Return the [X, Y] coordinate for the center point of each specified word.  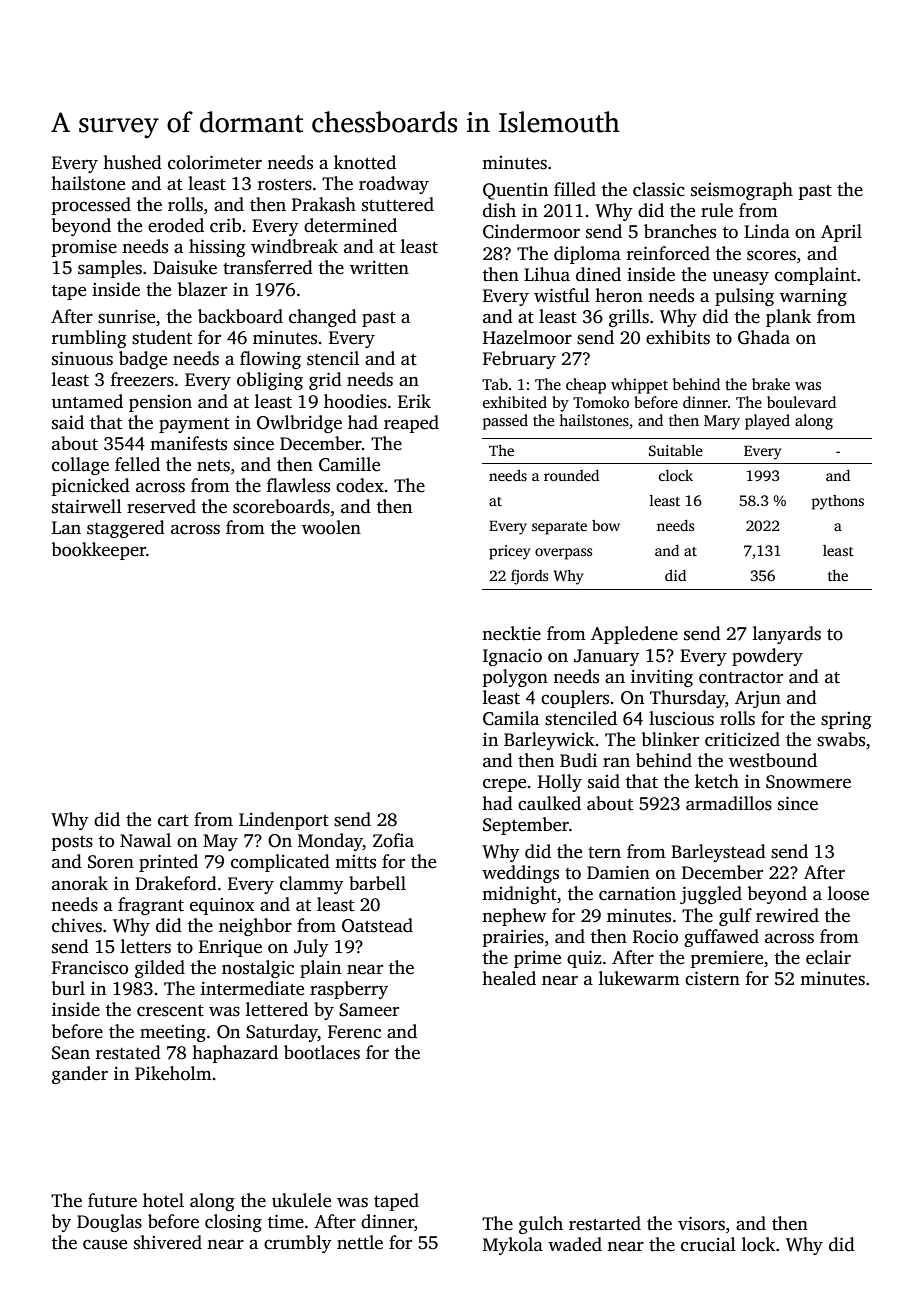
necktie [511, 633]
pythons [838, 502]
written [379, 268]
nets [213, 466]
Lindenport [284, 821]
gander [80, 1075]
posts [72, 843]
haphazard [235, 1054]
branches [680, 231]
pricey [509, 552]
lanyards [787, 635]
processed [91, 206]
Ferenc [354, 1032]
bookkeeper [99, 551]
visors [701, 1223]
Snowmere [808, 782]
